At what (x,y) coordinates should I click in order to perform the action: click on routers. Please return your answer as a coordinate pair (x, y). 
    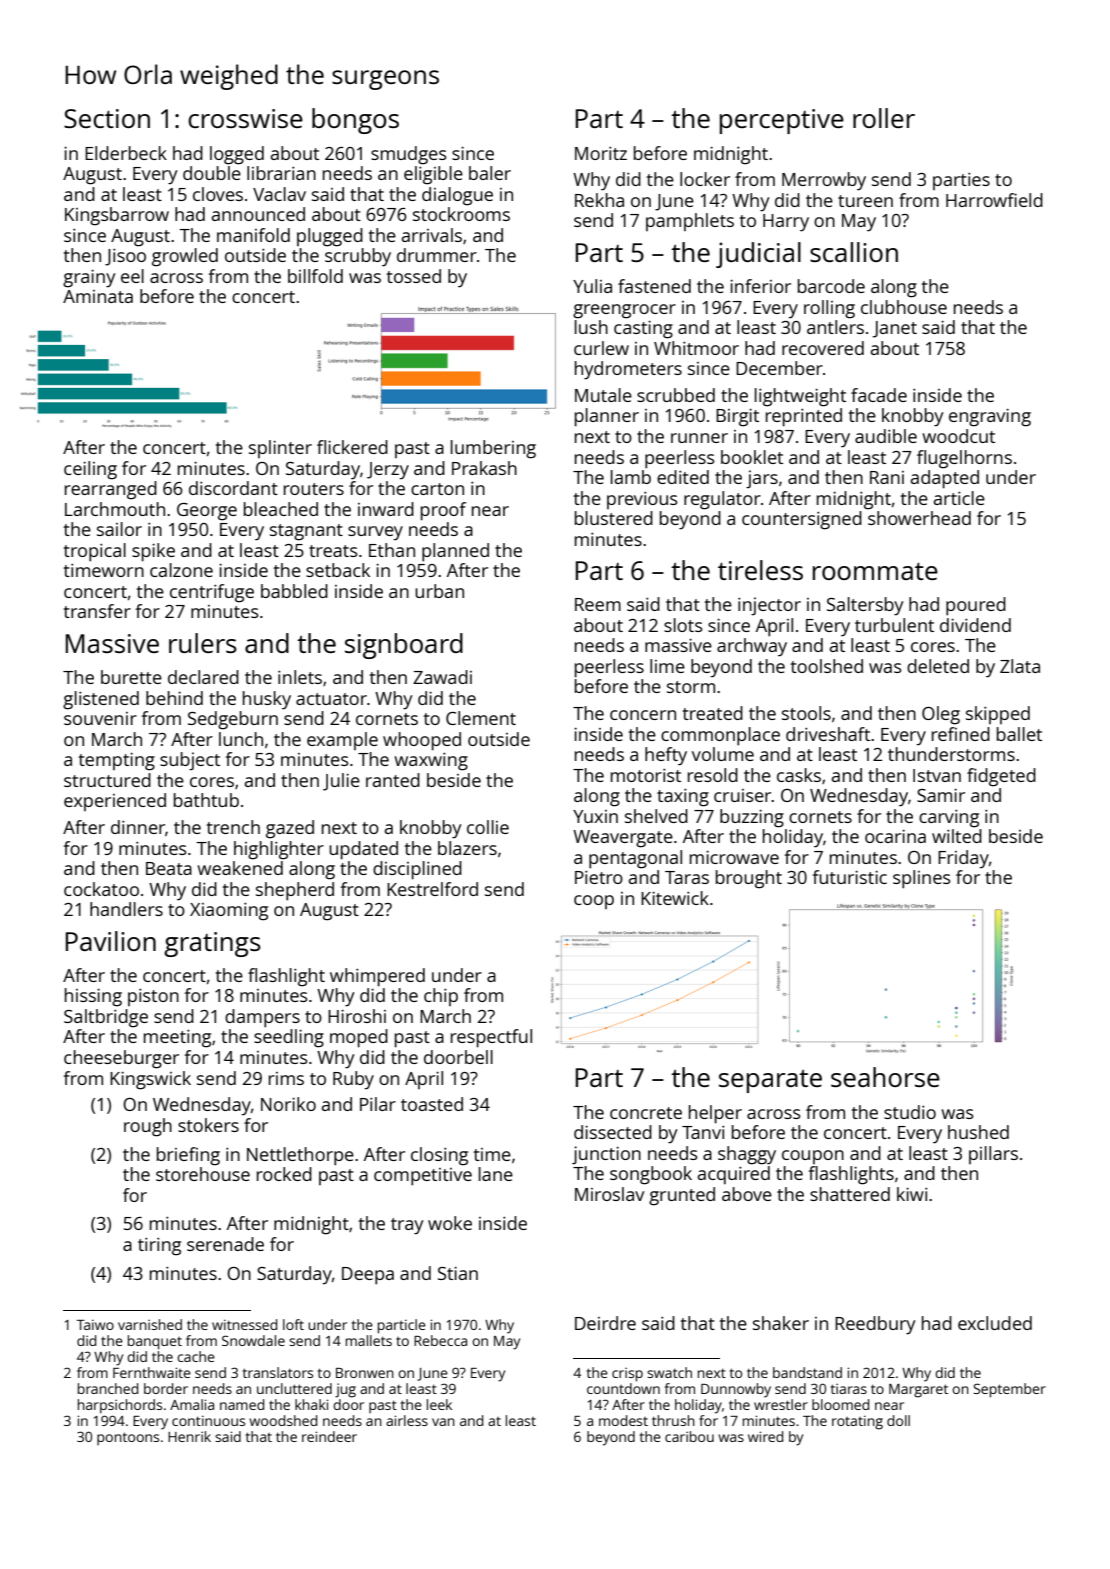
    Looking at the image, I should click on (314, 489).
